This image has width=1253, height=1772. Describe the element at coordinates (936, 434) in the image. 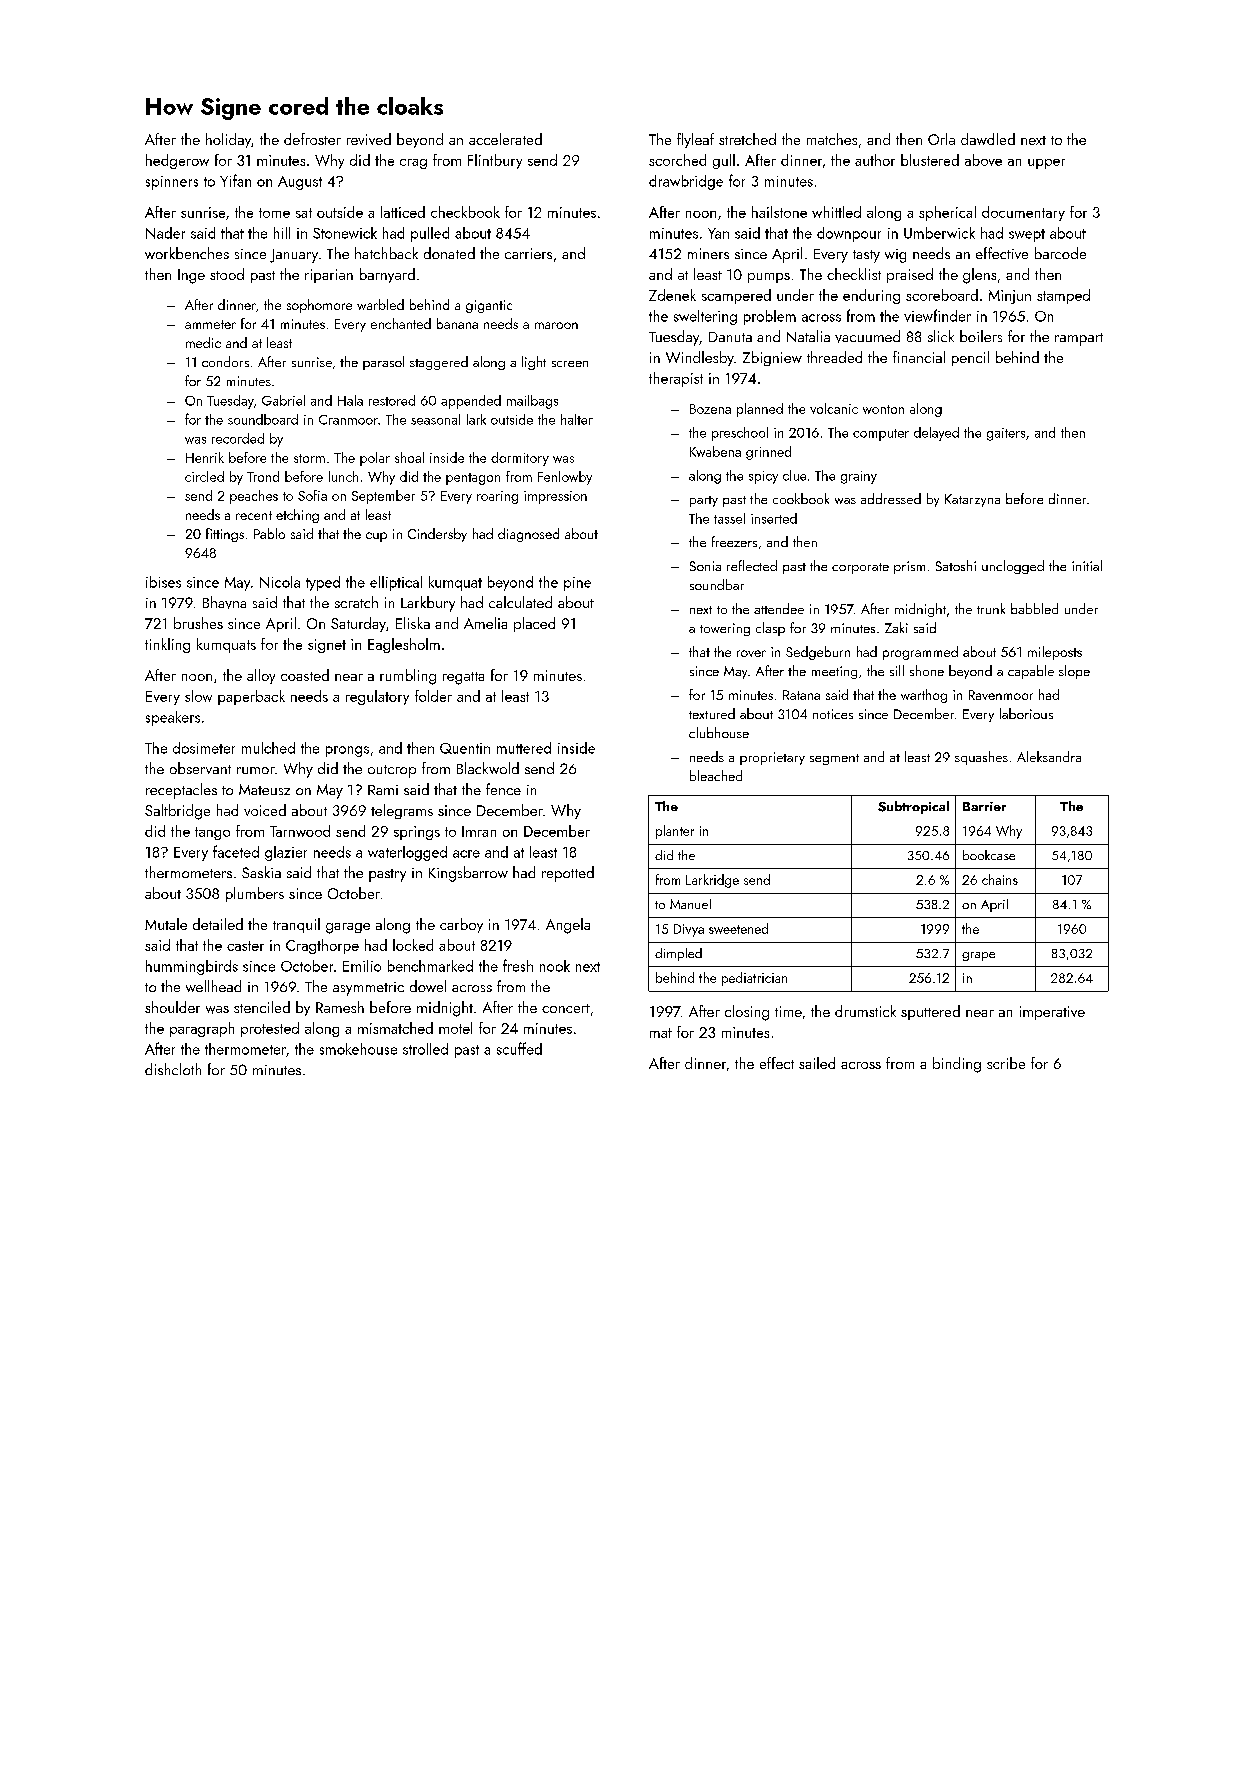

I see `delayed` at that location.
